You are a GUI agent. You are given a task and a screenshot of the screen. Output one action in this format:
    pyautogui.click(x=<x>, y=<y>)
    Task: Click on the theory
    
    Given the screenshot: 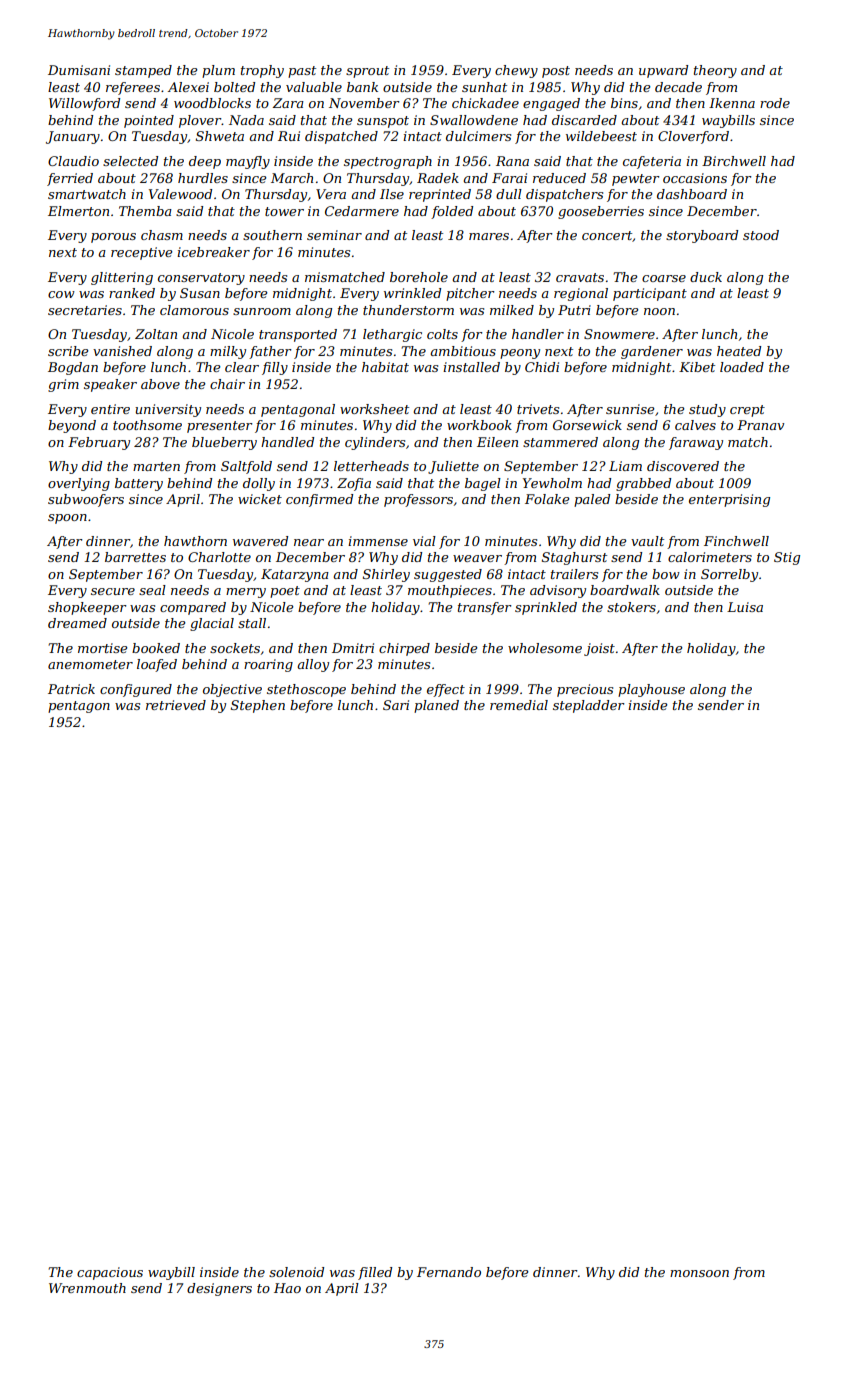 What is the action you would take?
    pyautogui.click(x=715, y=71)
